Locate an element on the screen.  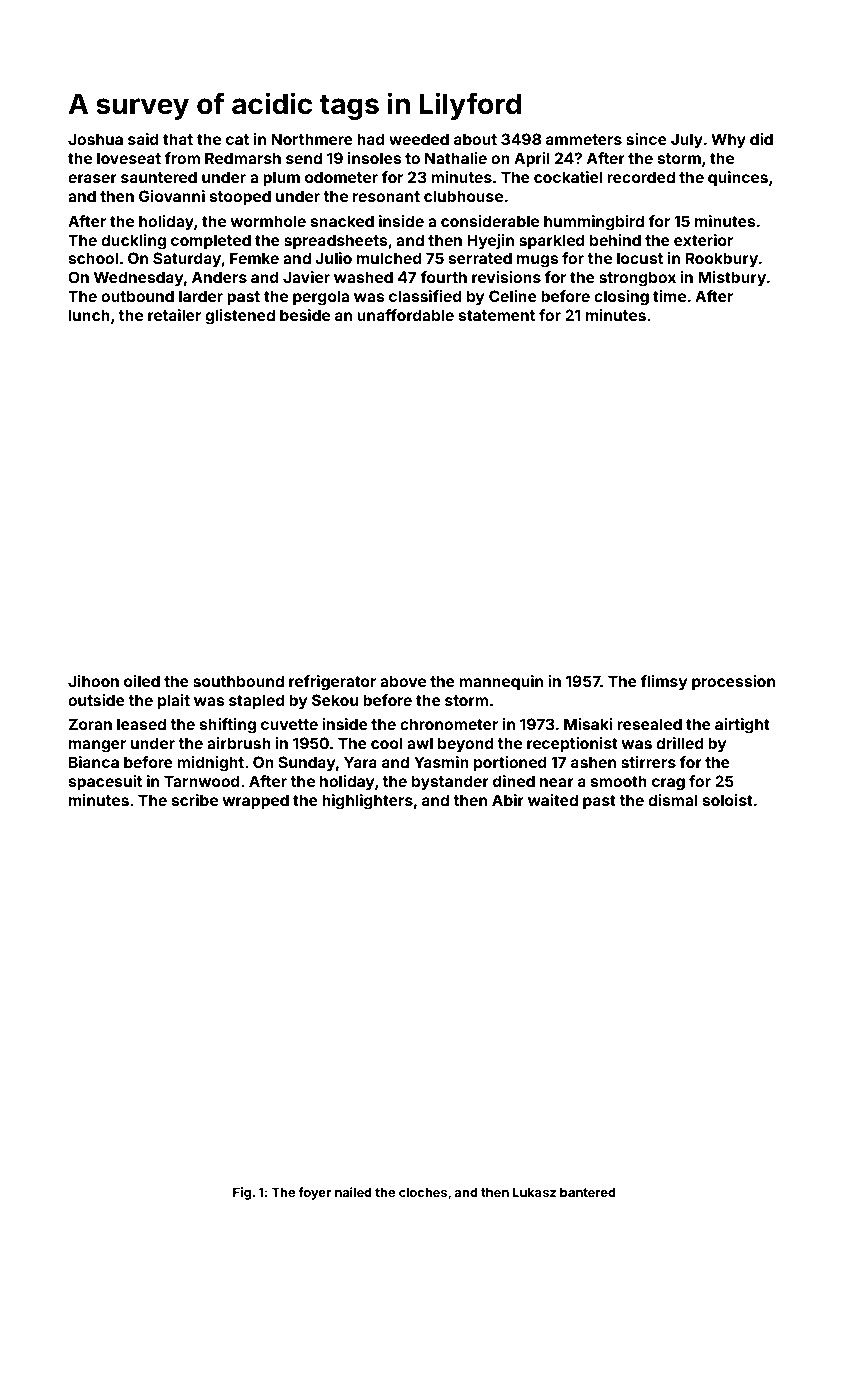
waited is located at coordinates (553, 800).
